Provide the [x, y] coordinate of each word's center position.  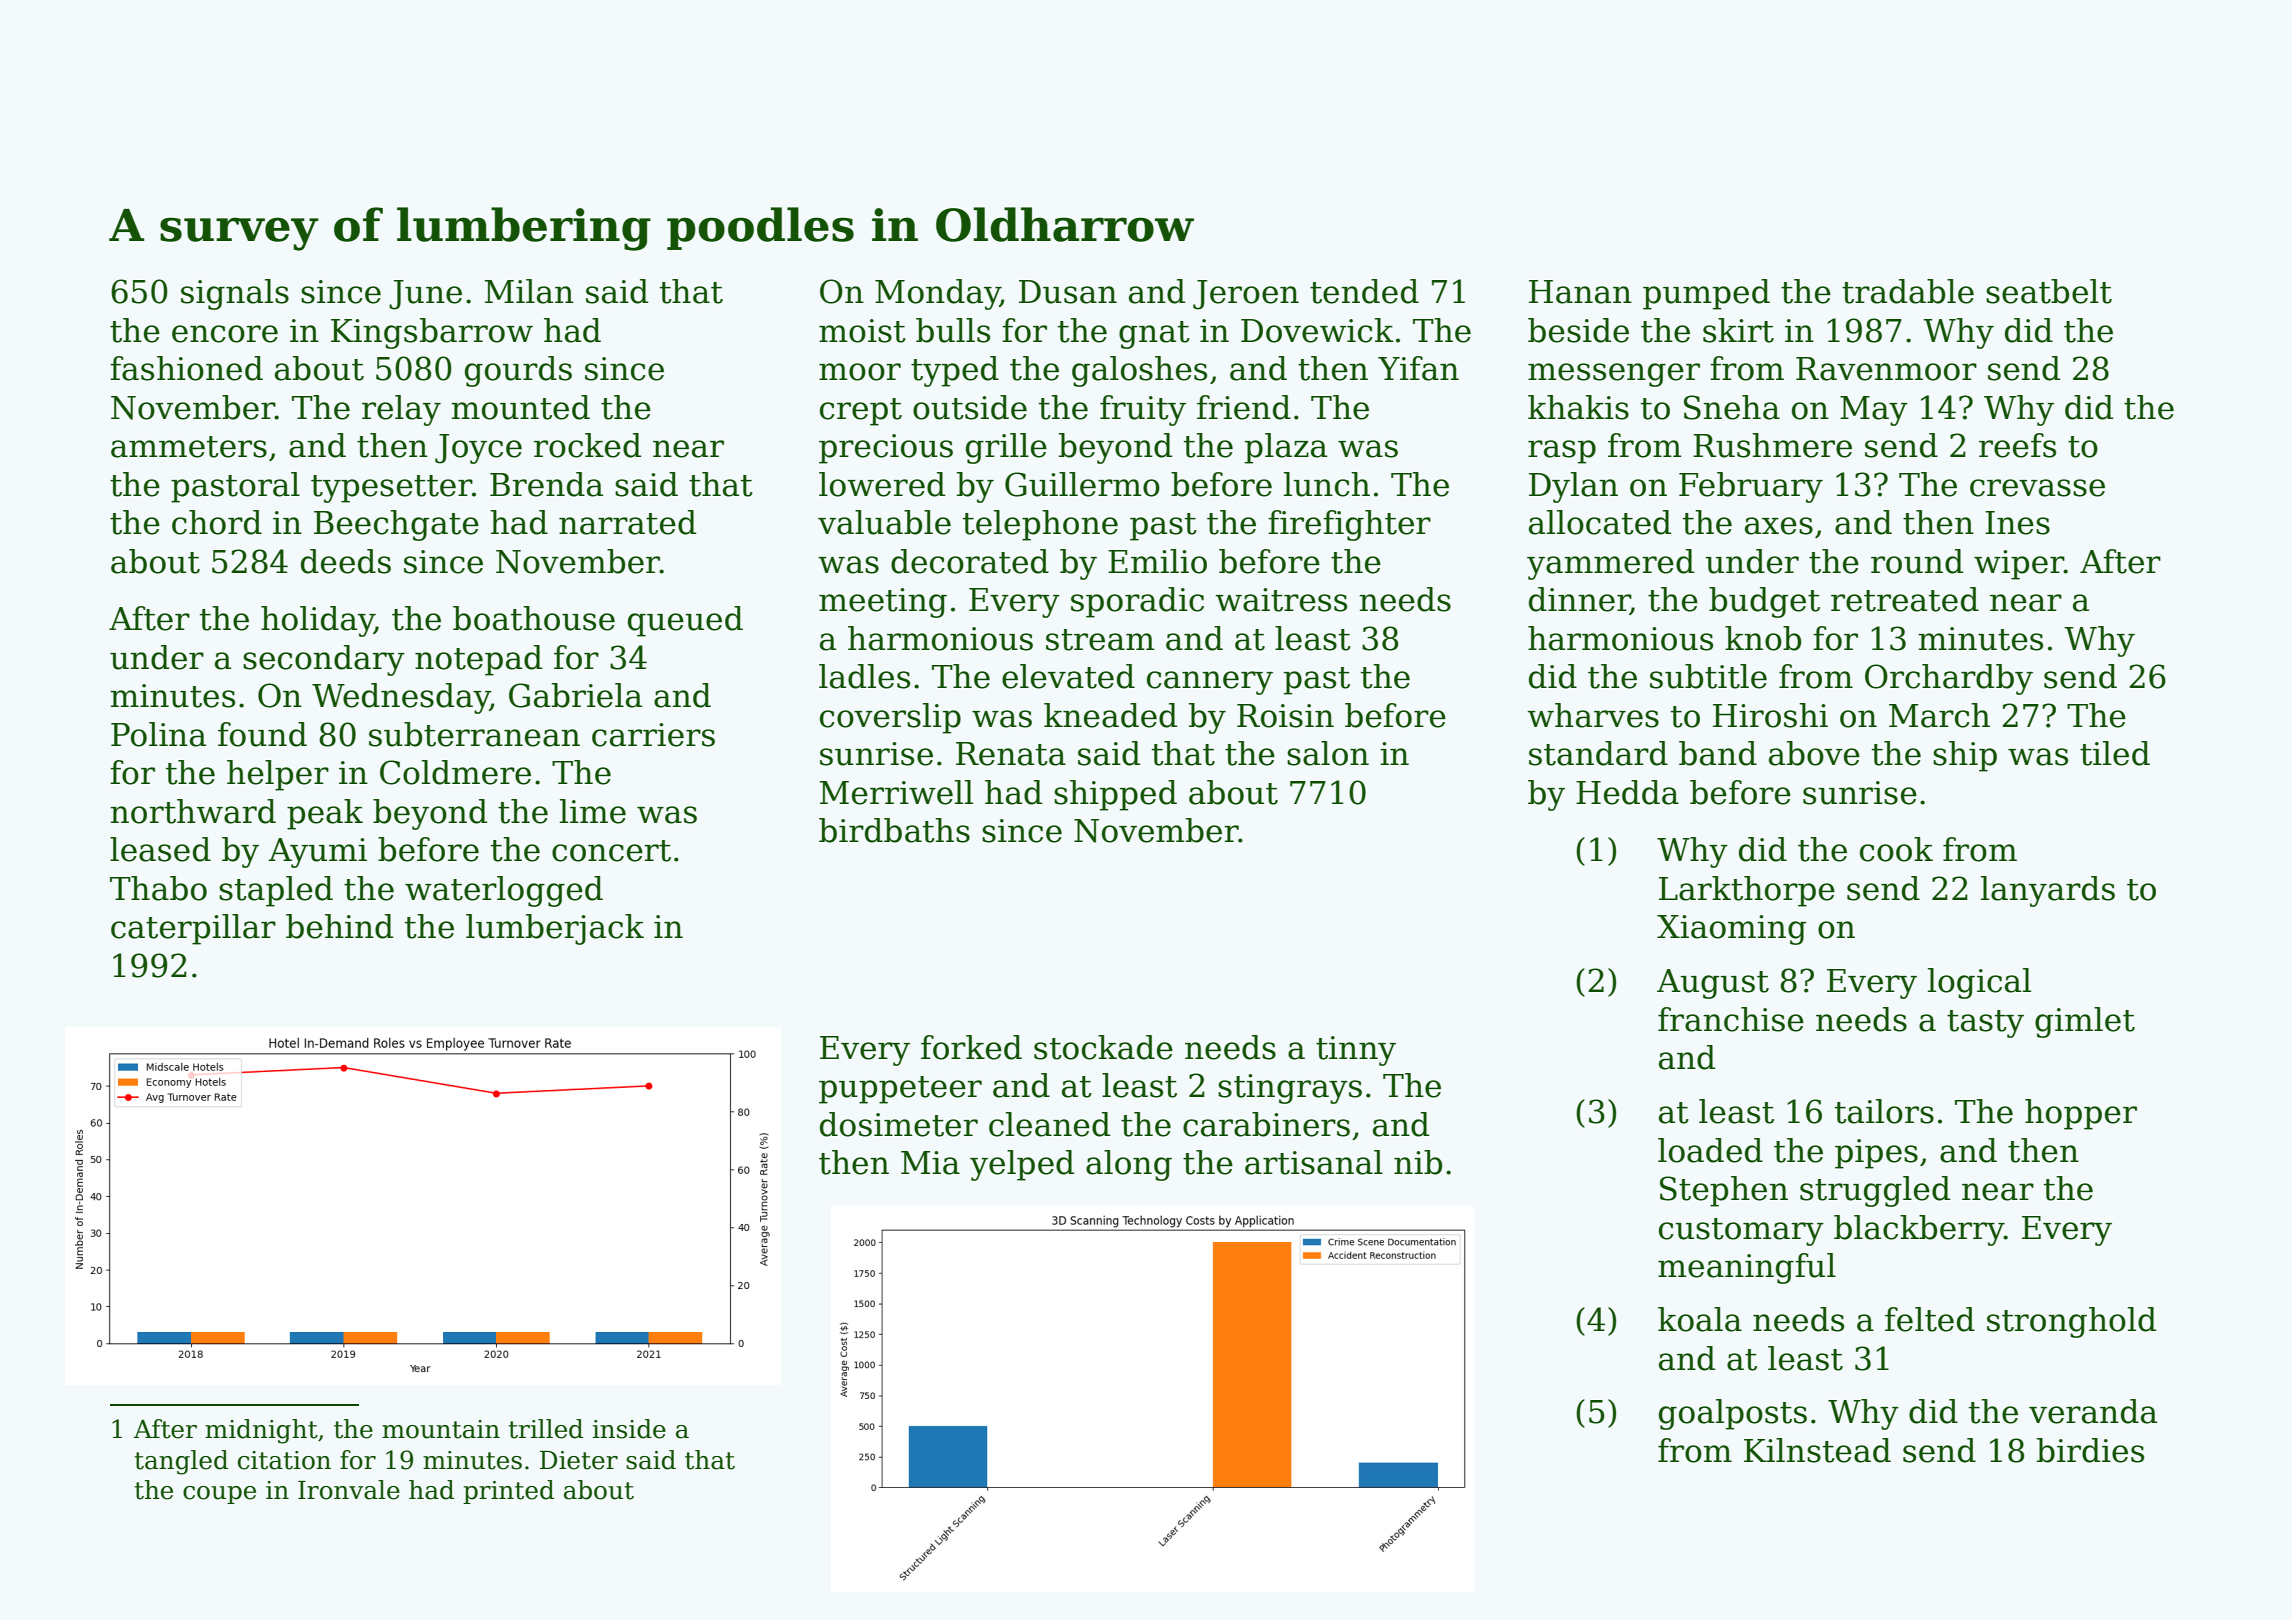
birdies [2090, 1450]
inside [629, 1429]
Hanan [1580, 292]
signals [235, 294]
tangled [181, 1462]
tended [1364, 291]
